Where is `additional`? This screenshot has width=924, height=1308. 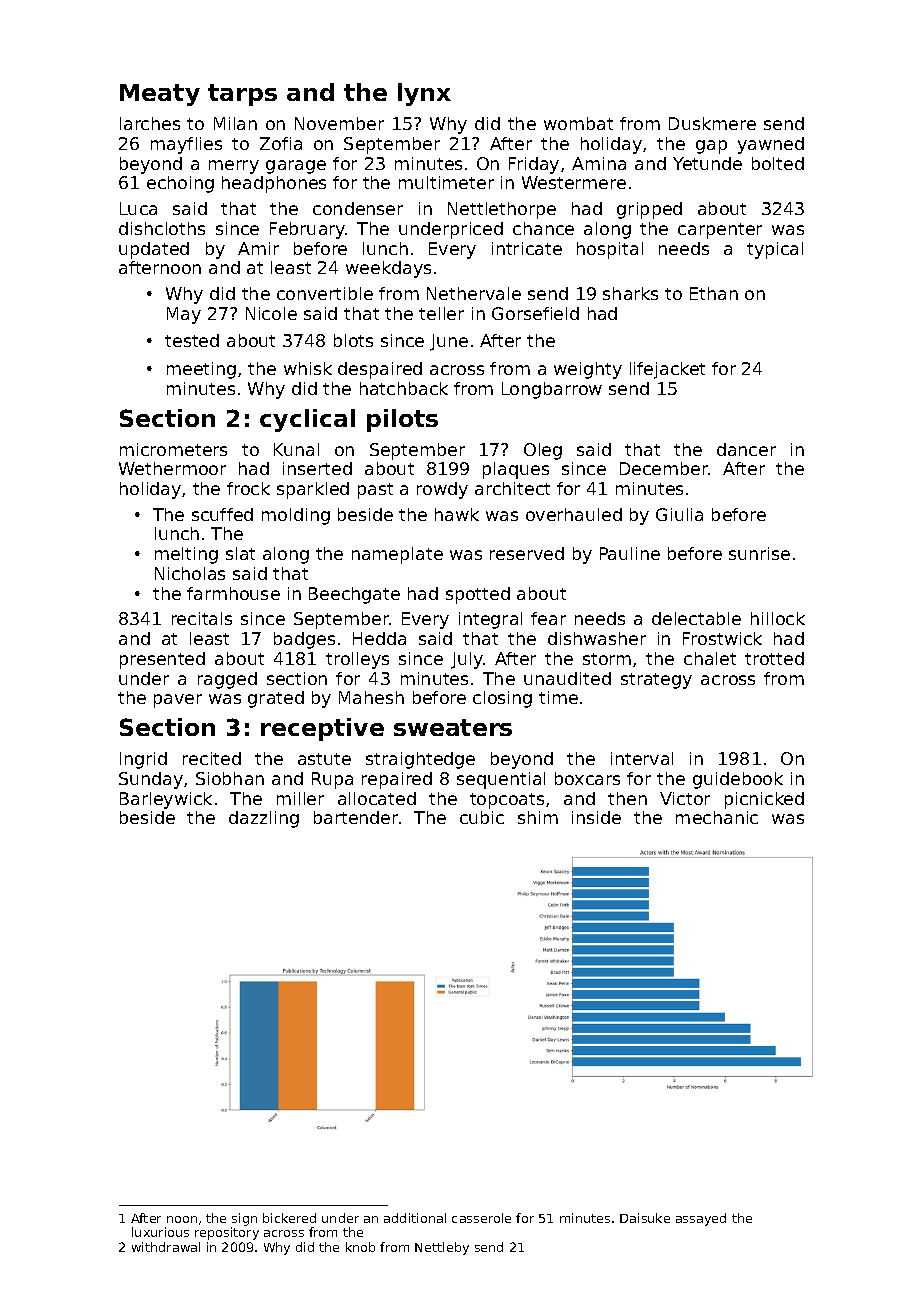
additional is located at coordinates (415, 1218).
